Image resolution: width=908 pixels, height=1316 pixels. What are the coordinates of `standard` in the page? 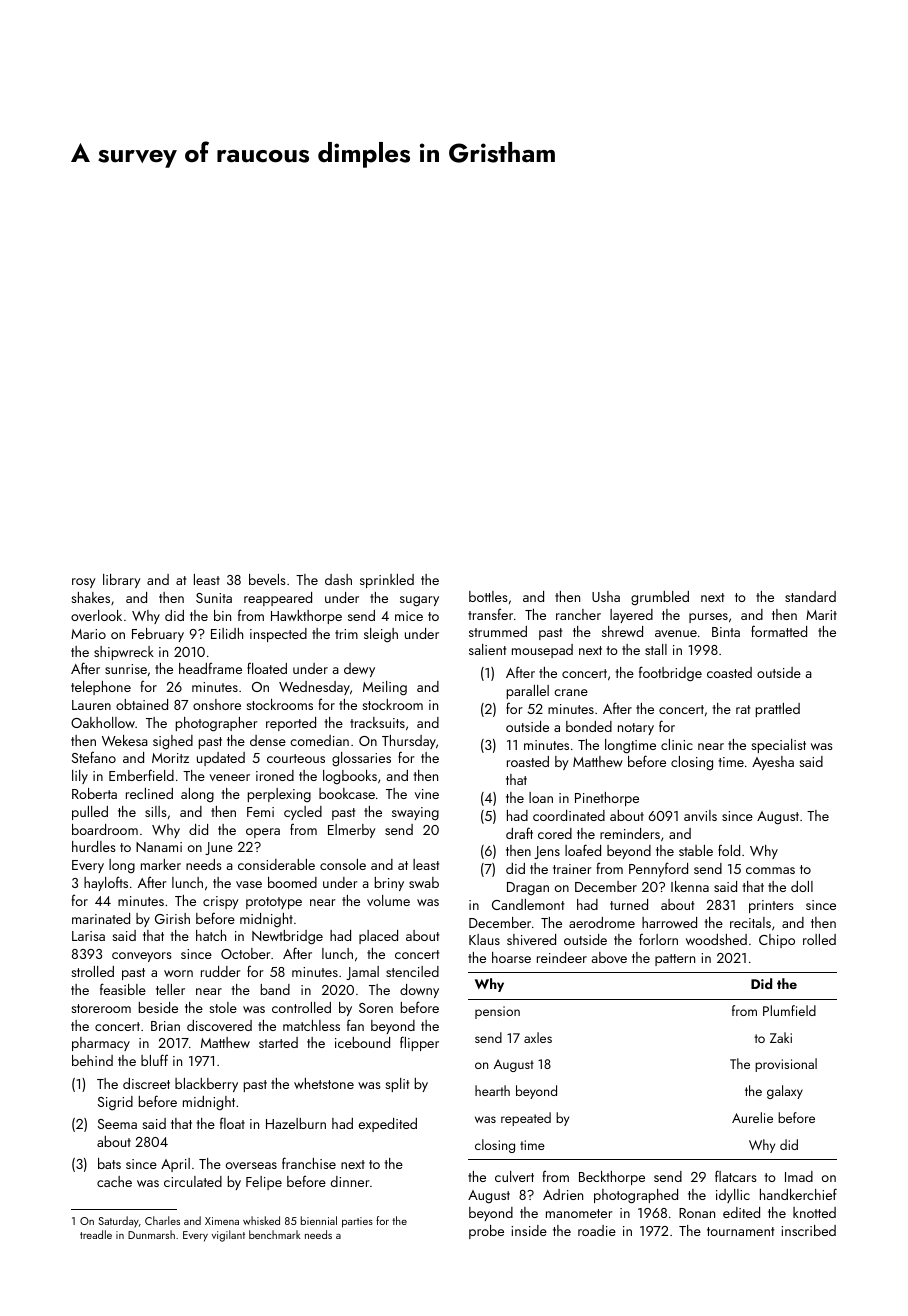 It's located at (810, 596).
